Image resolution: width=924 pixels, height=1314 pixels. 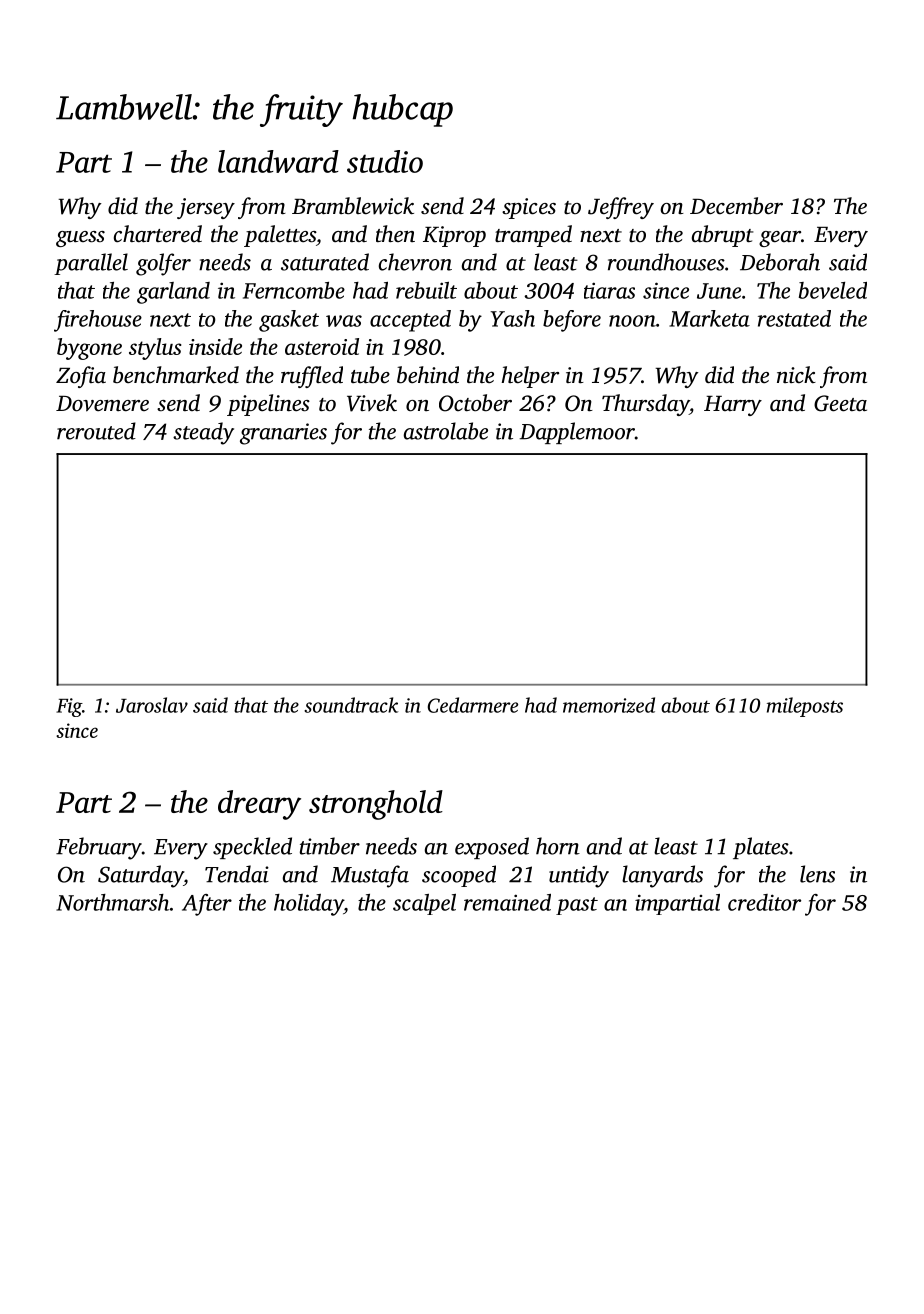 What do you see at coordinates (278, 161) in the document?
I see `landward` at bounding box center [278, 161].
